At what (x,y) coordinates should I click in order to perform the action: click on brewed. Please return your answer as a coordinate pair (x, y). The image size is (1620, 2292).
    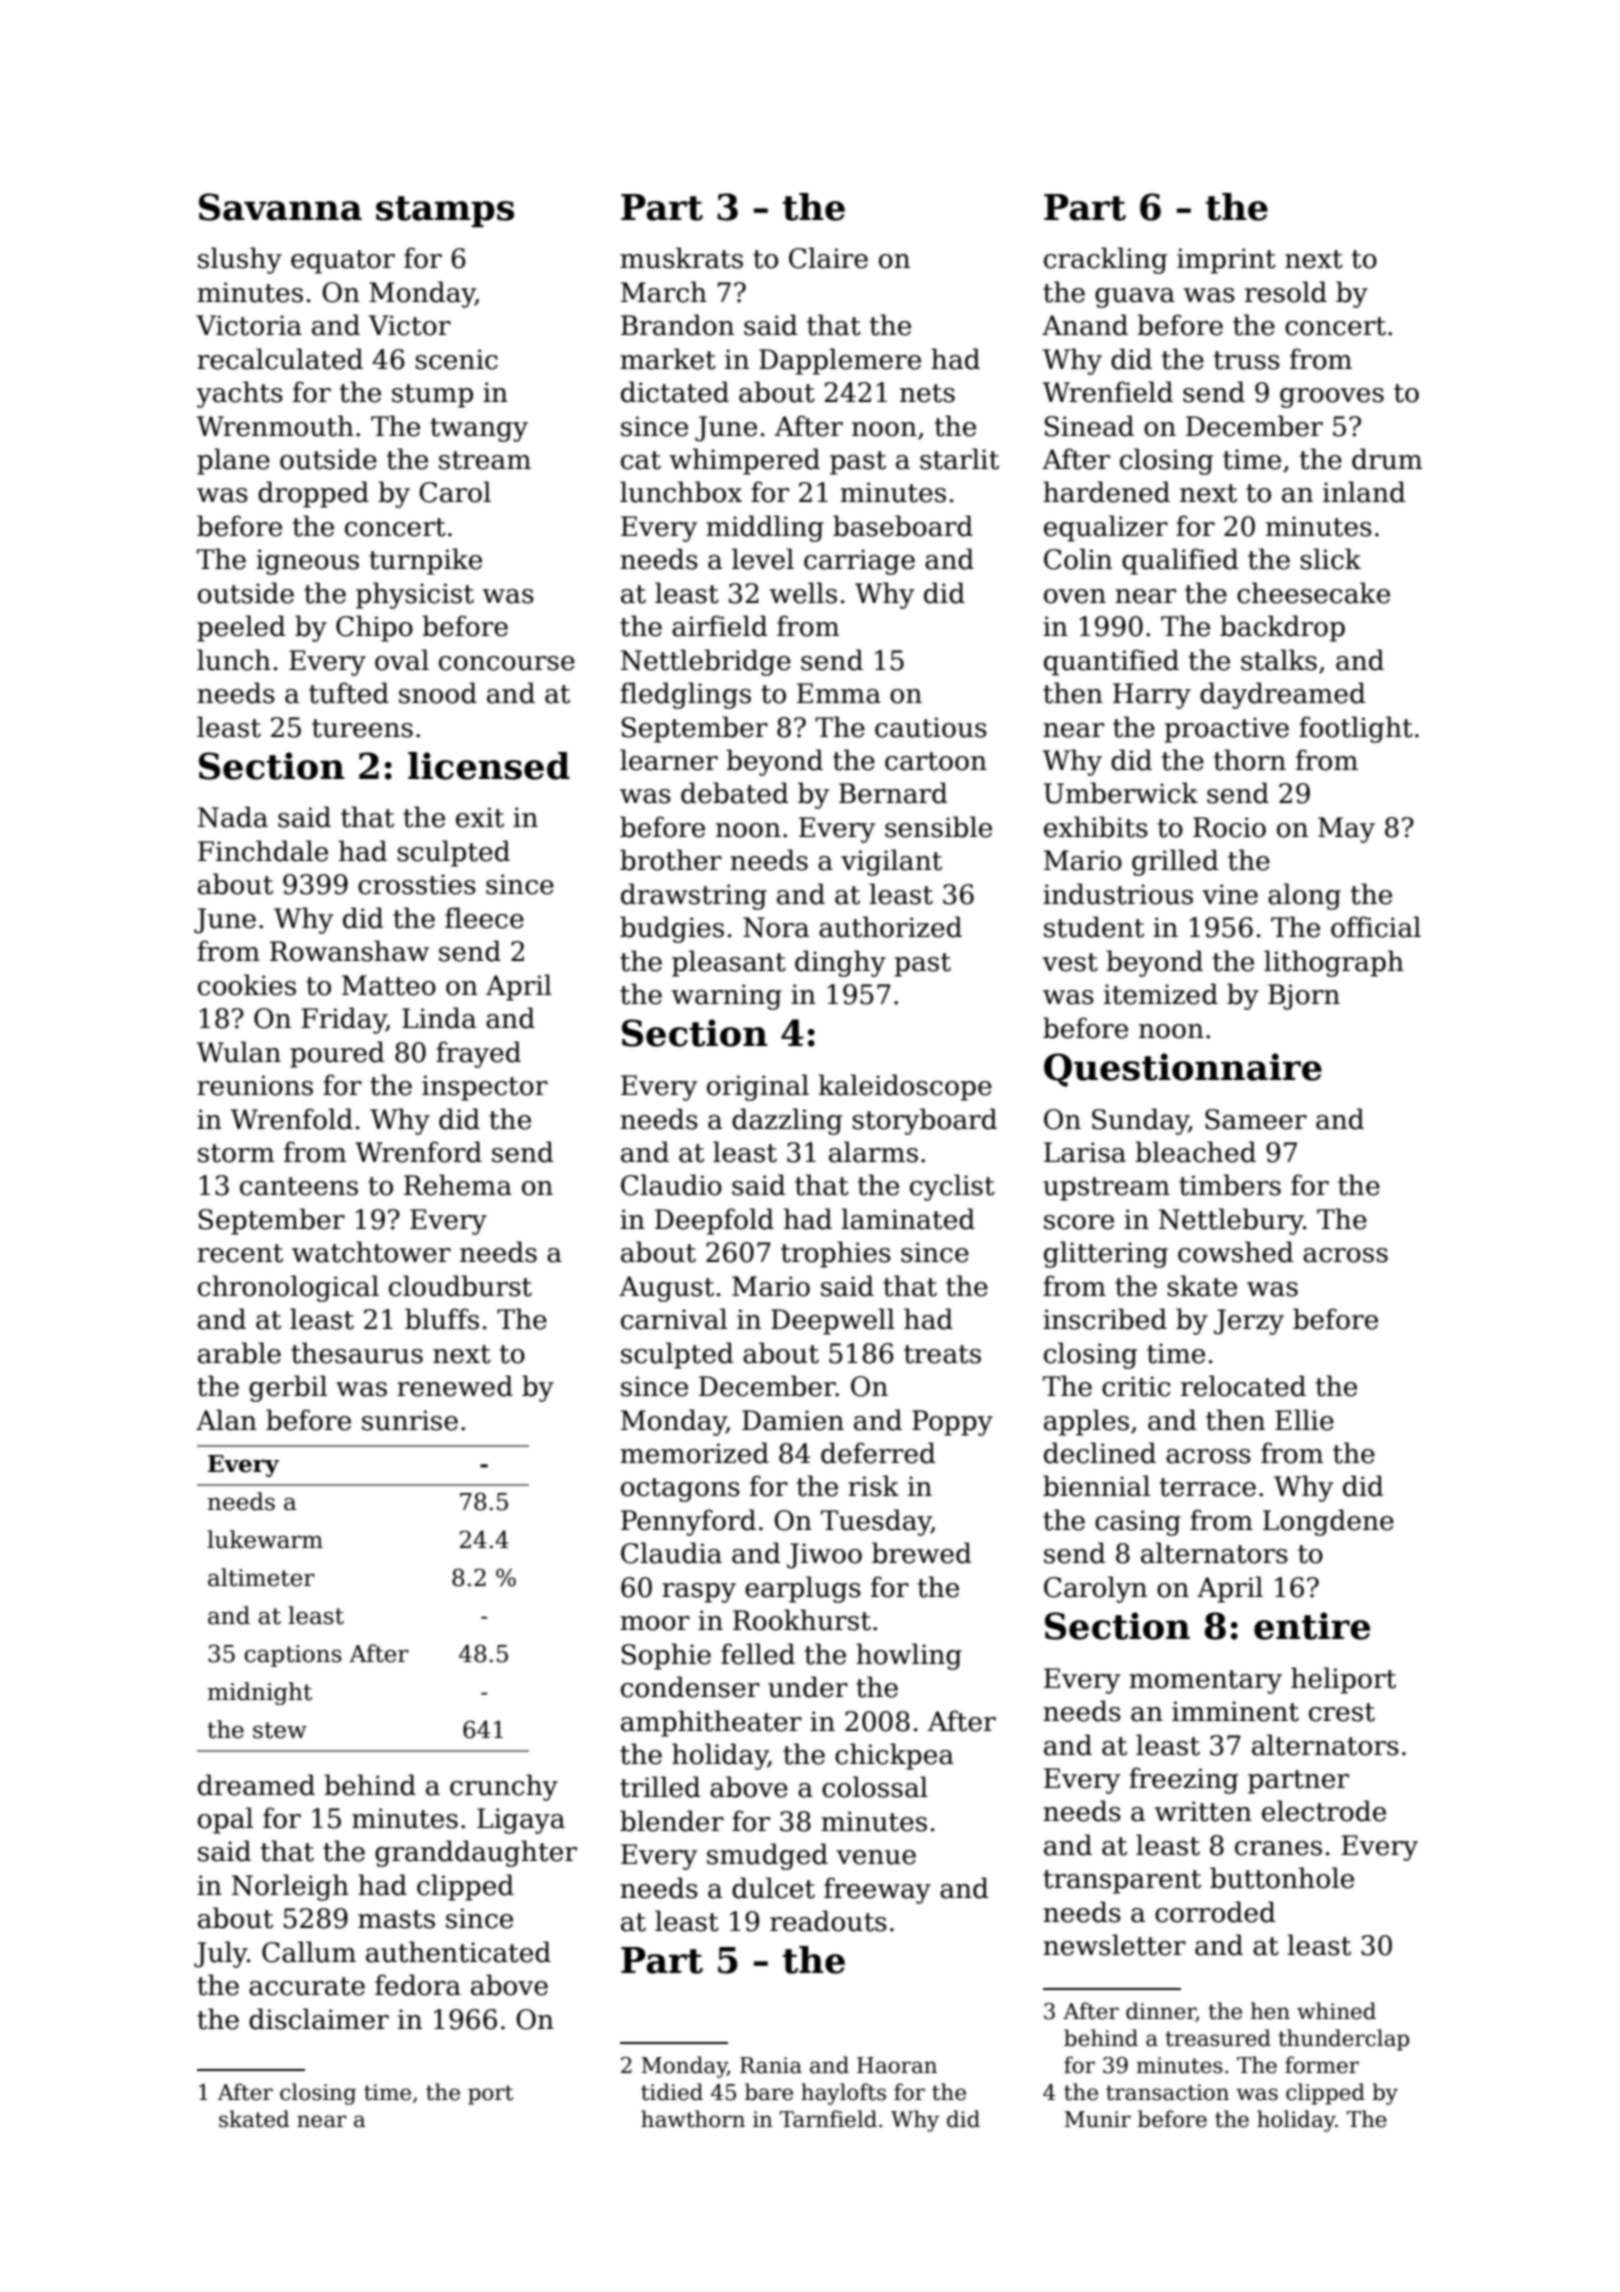
    Looking at the image, I should click on (922, 1553).
